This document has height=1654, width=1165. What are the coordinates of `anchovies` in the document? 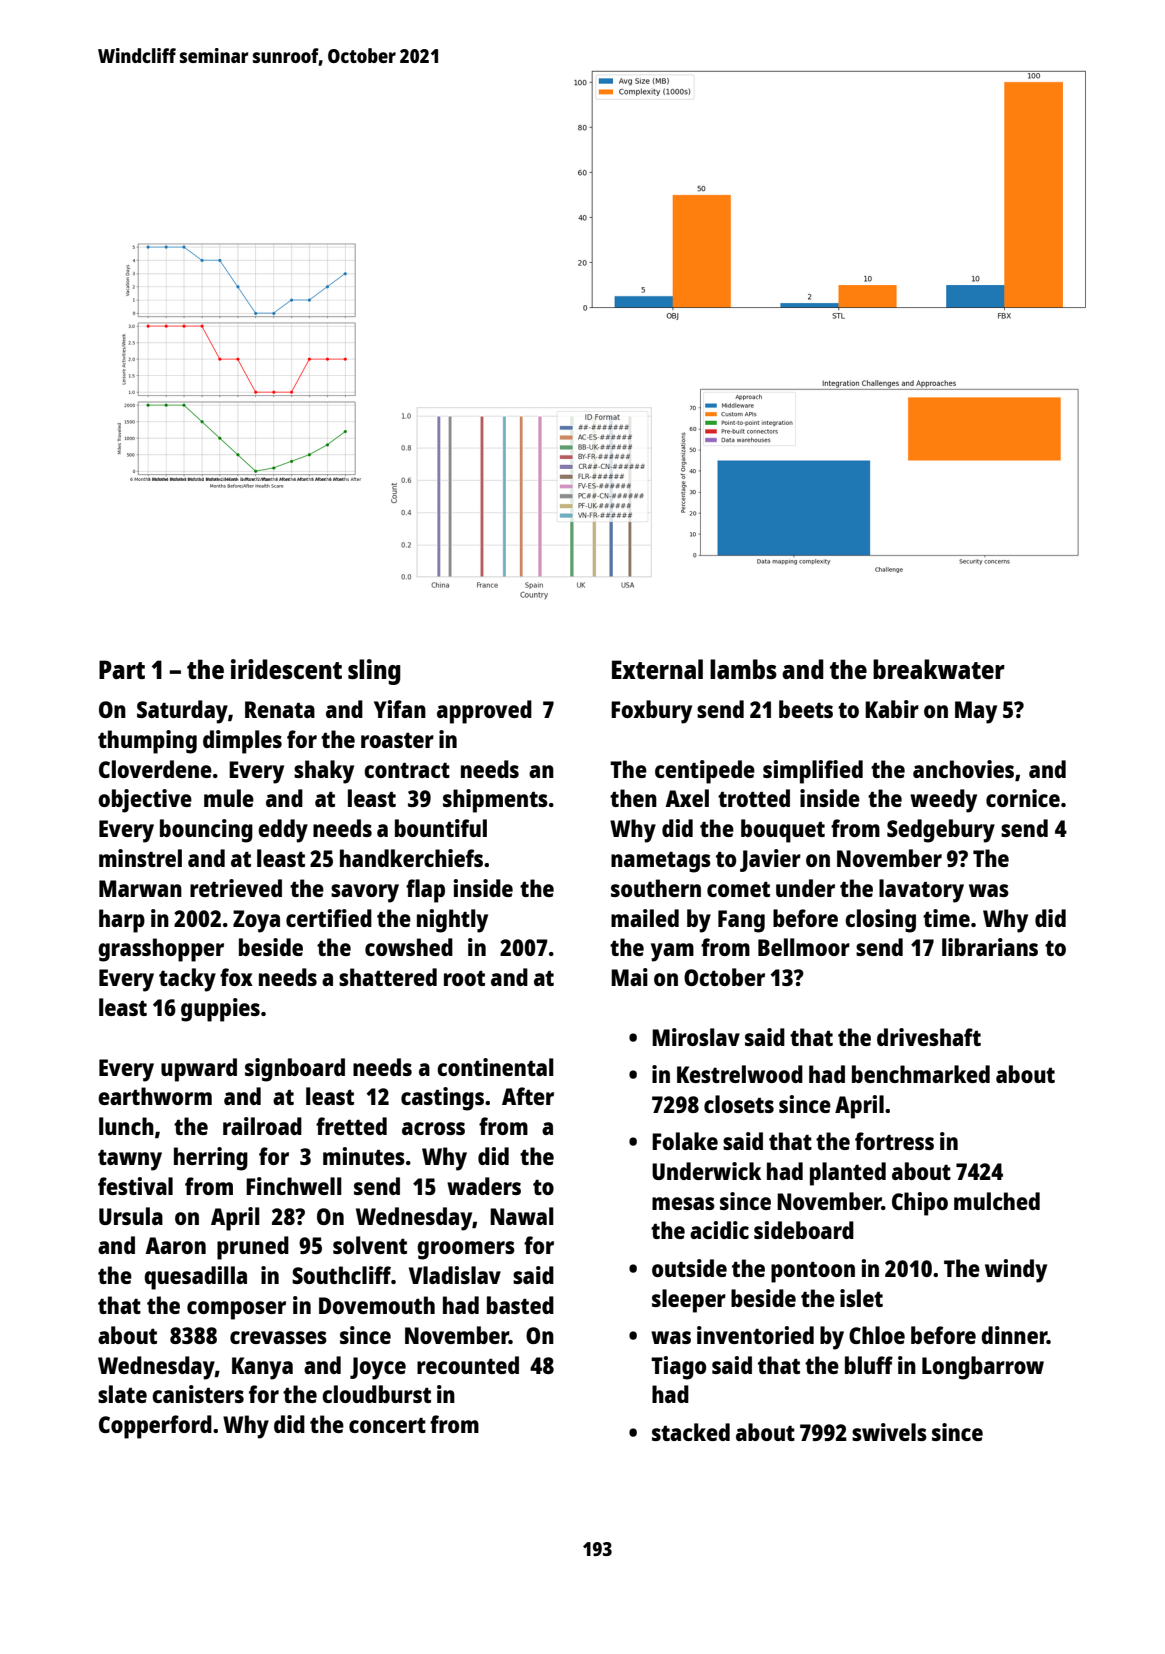 It's located at (963, 769).
